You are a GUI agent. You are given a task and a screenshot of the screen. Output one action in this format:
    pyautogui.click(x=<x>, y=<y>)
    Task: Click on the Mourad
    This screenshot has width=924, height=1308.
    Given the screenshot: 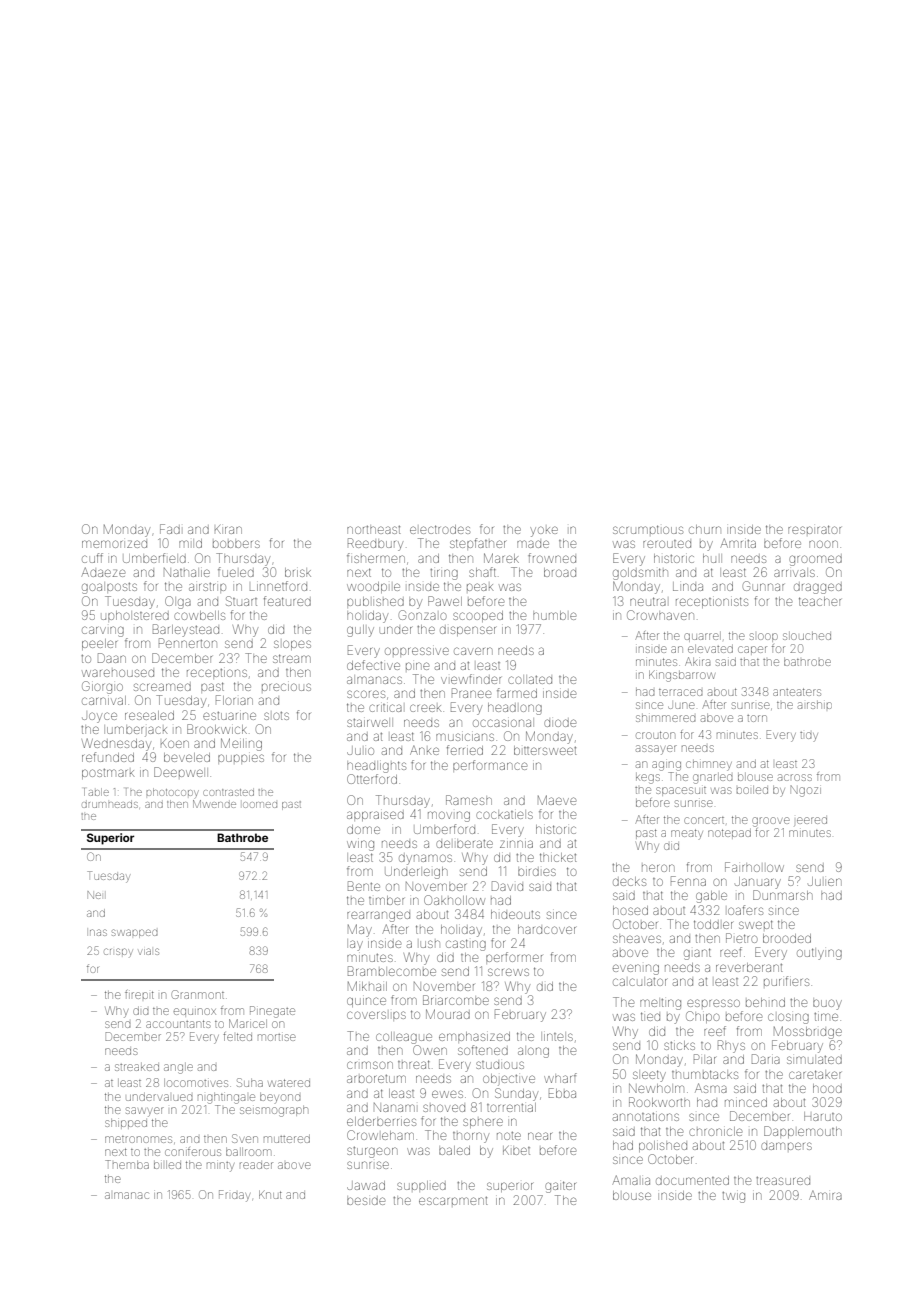 What is the action you would take?
    pyautogui.click(x=448, y=1014)
